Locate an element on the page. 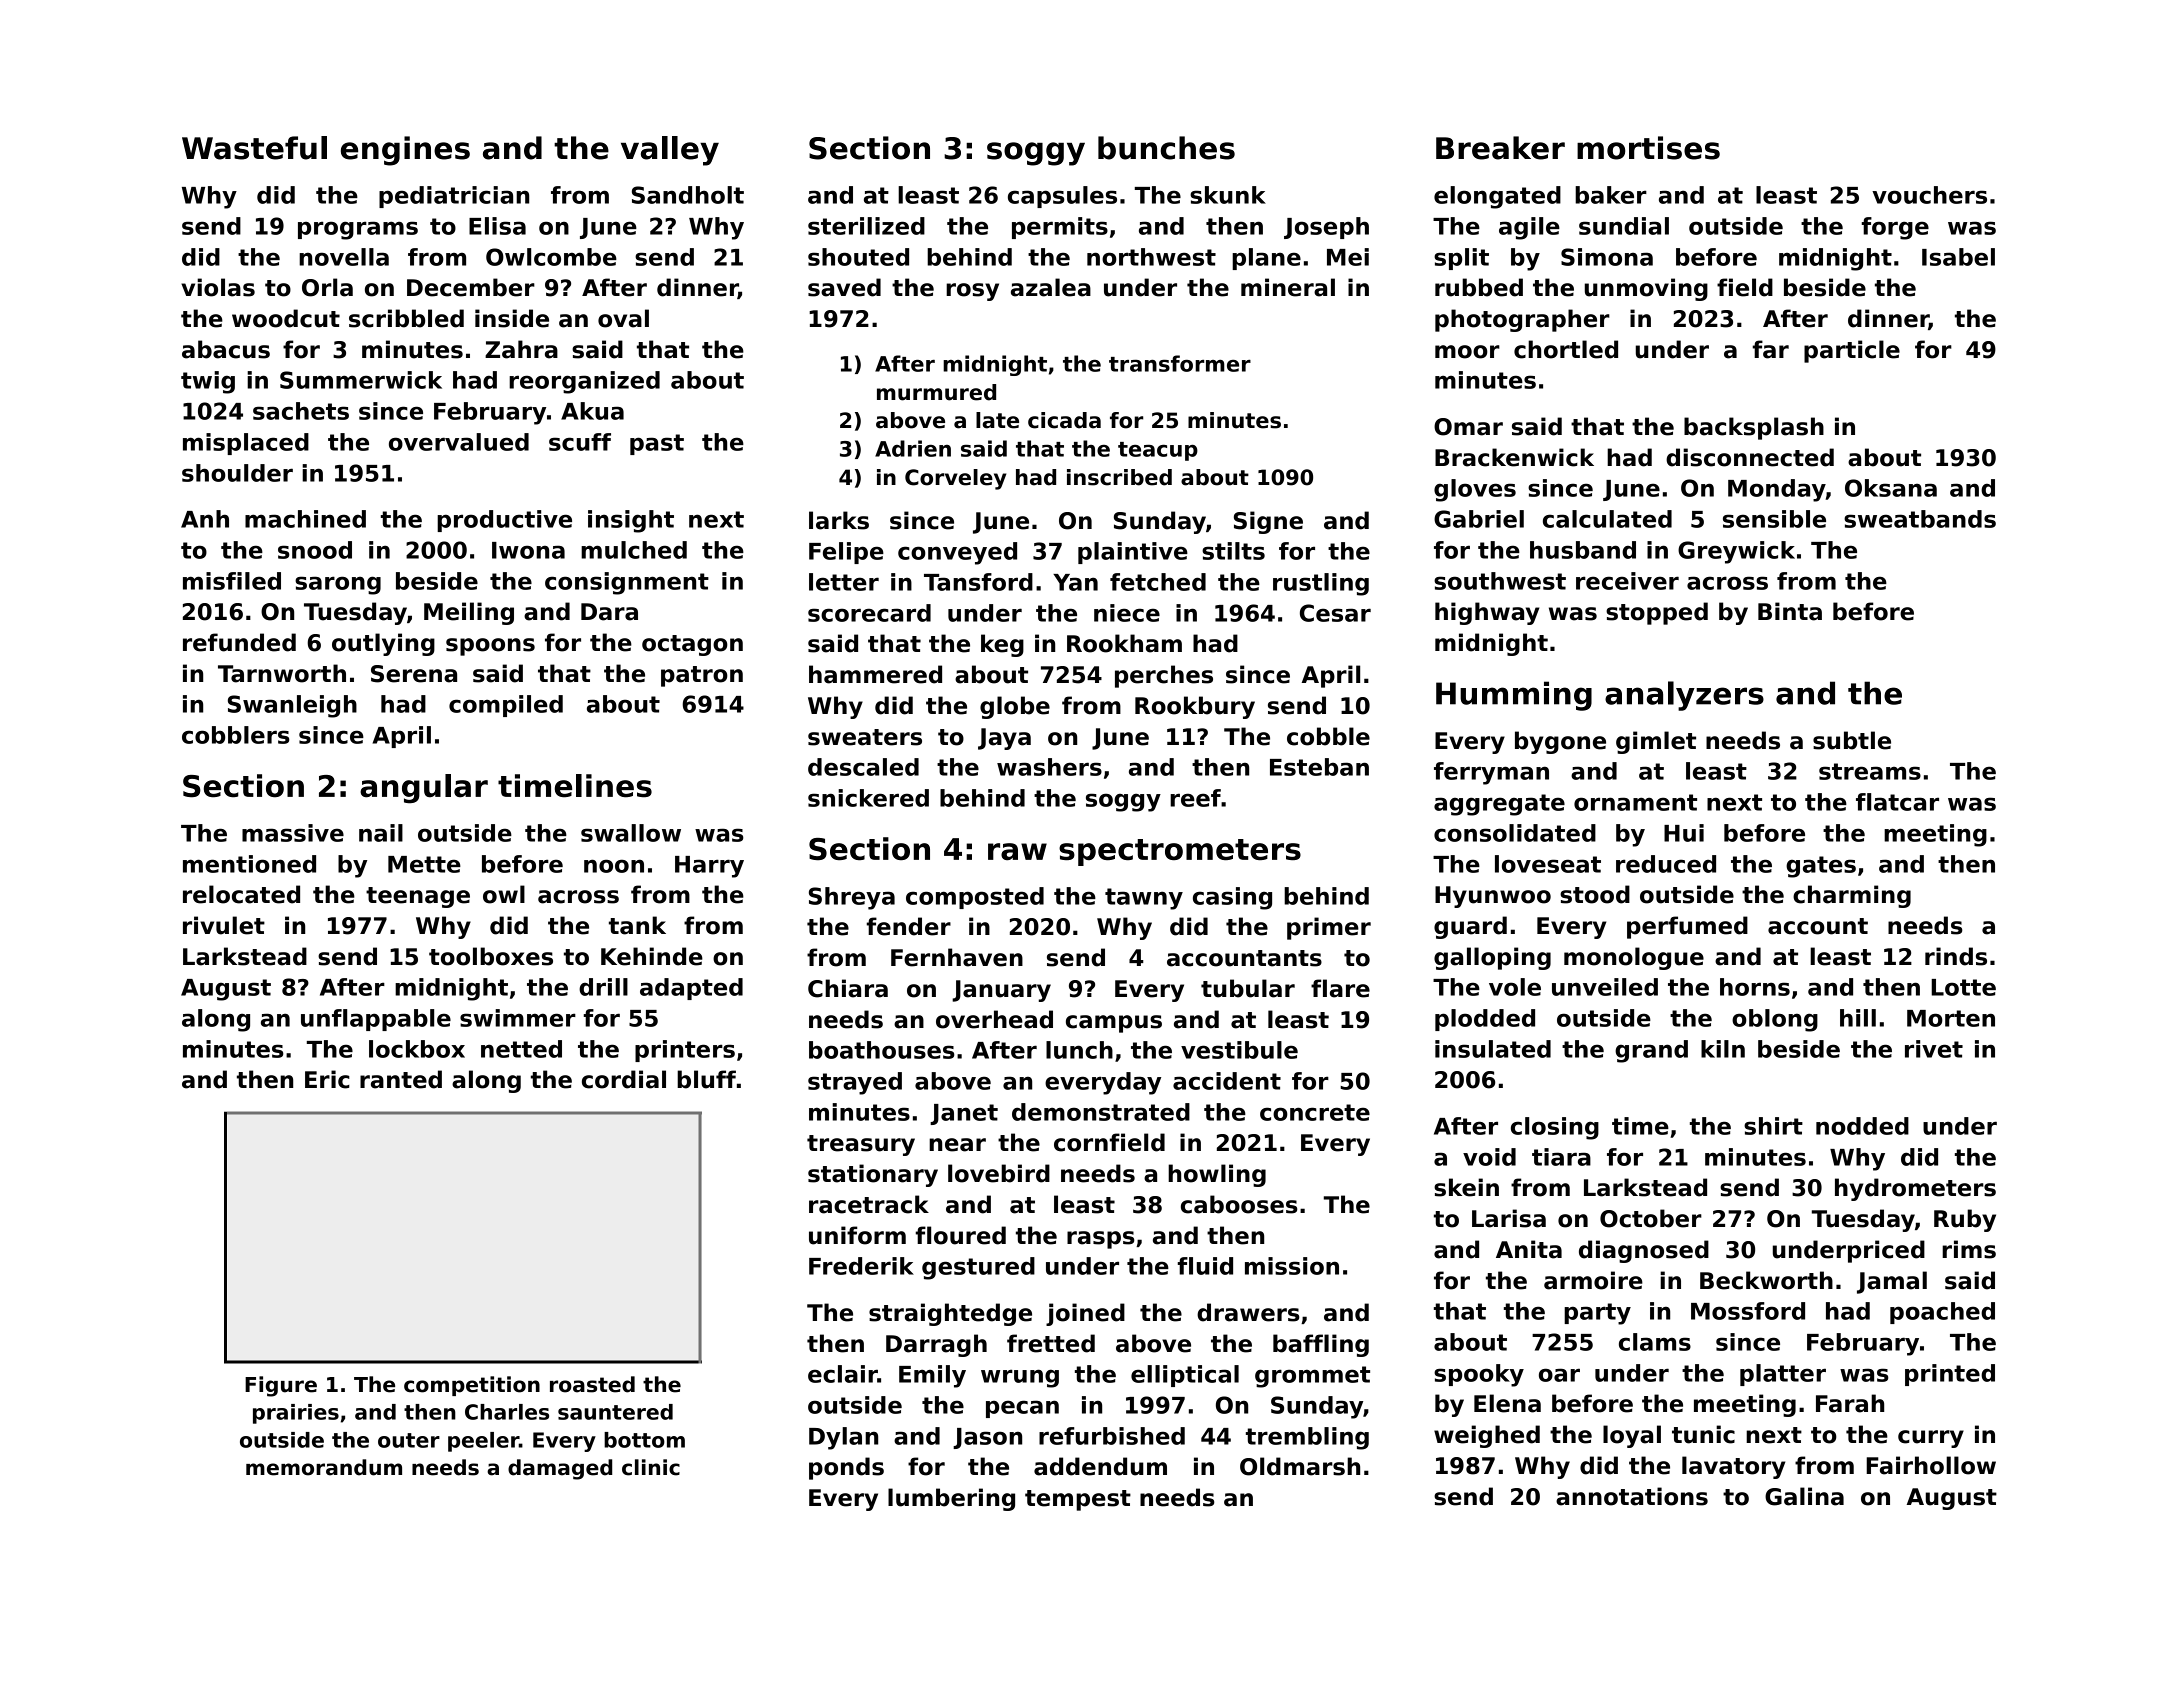 The image size is (2178, 1683). keg is located at coordinates (1002, 645).
